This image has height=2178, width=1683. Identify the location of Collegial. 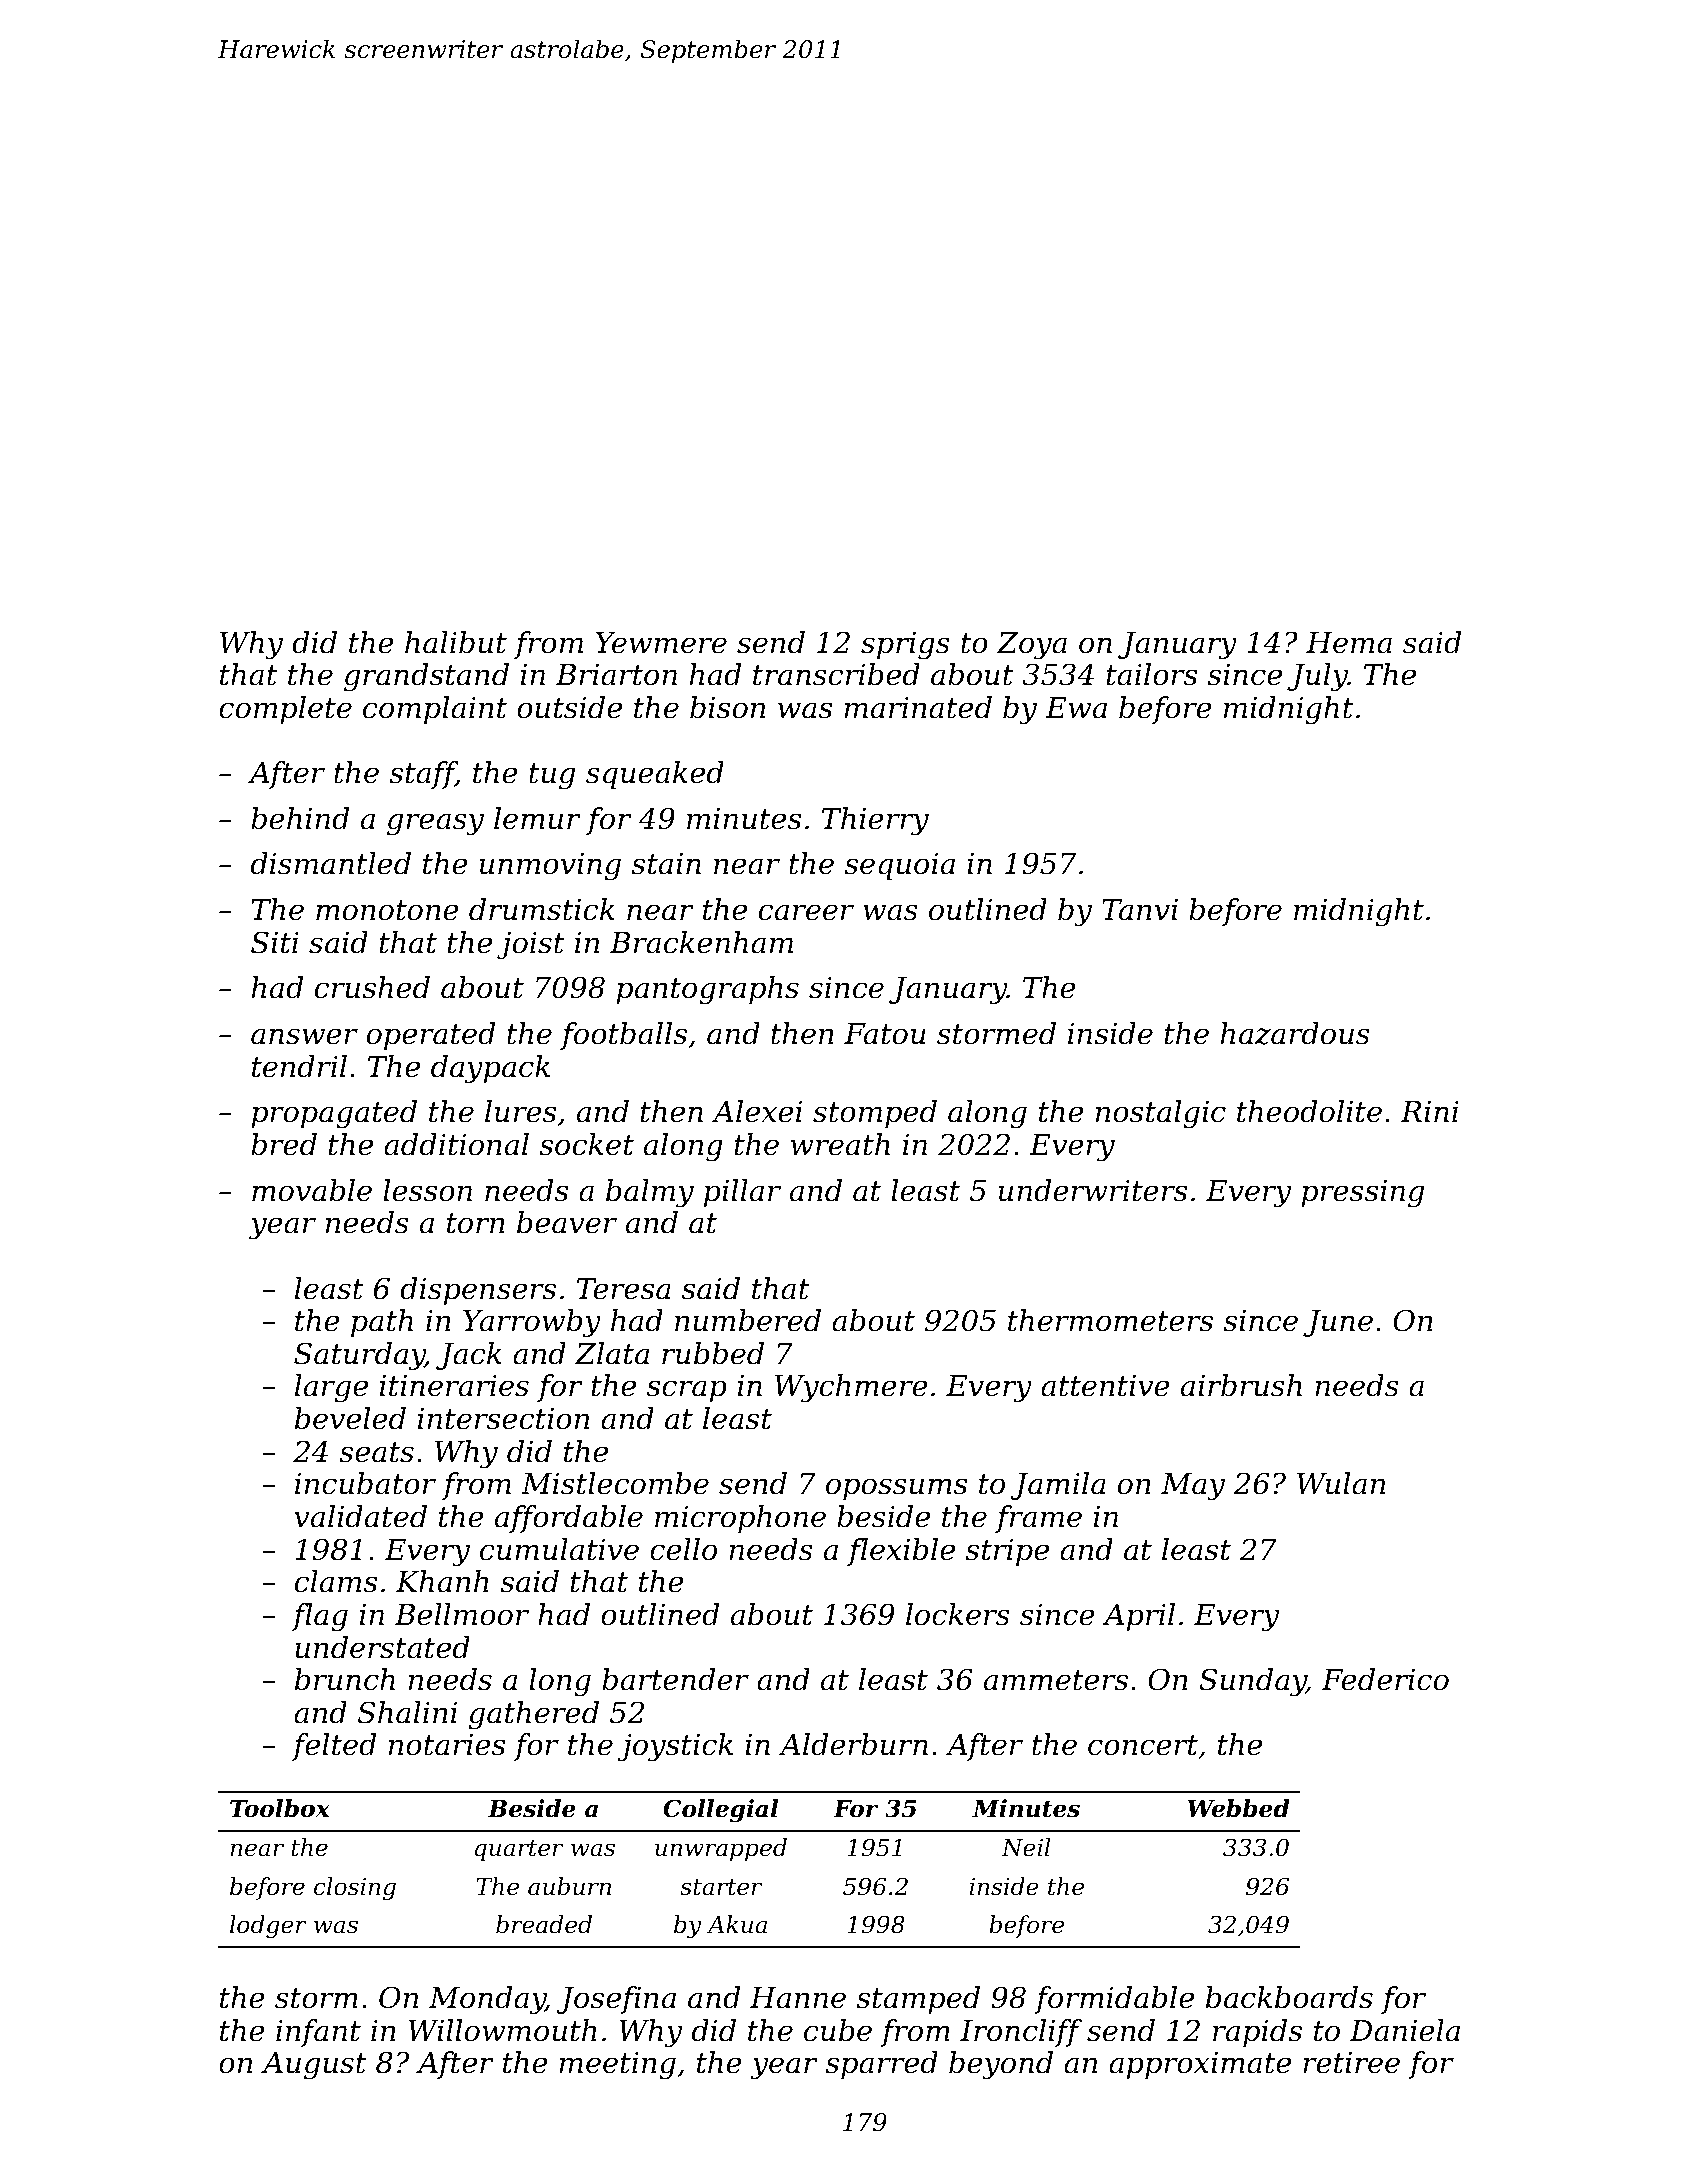
(720, 1810).
